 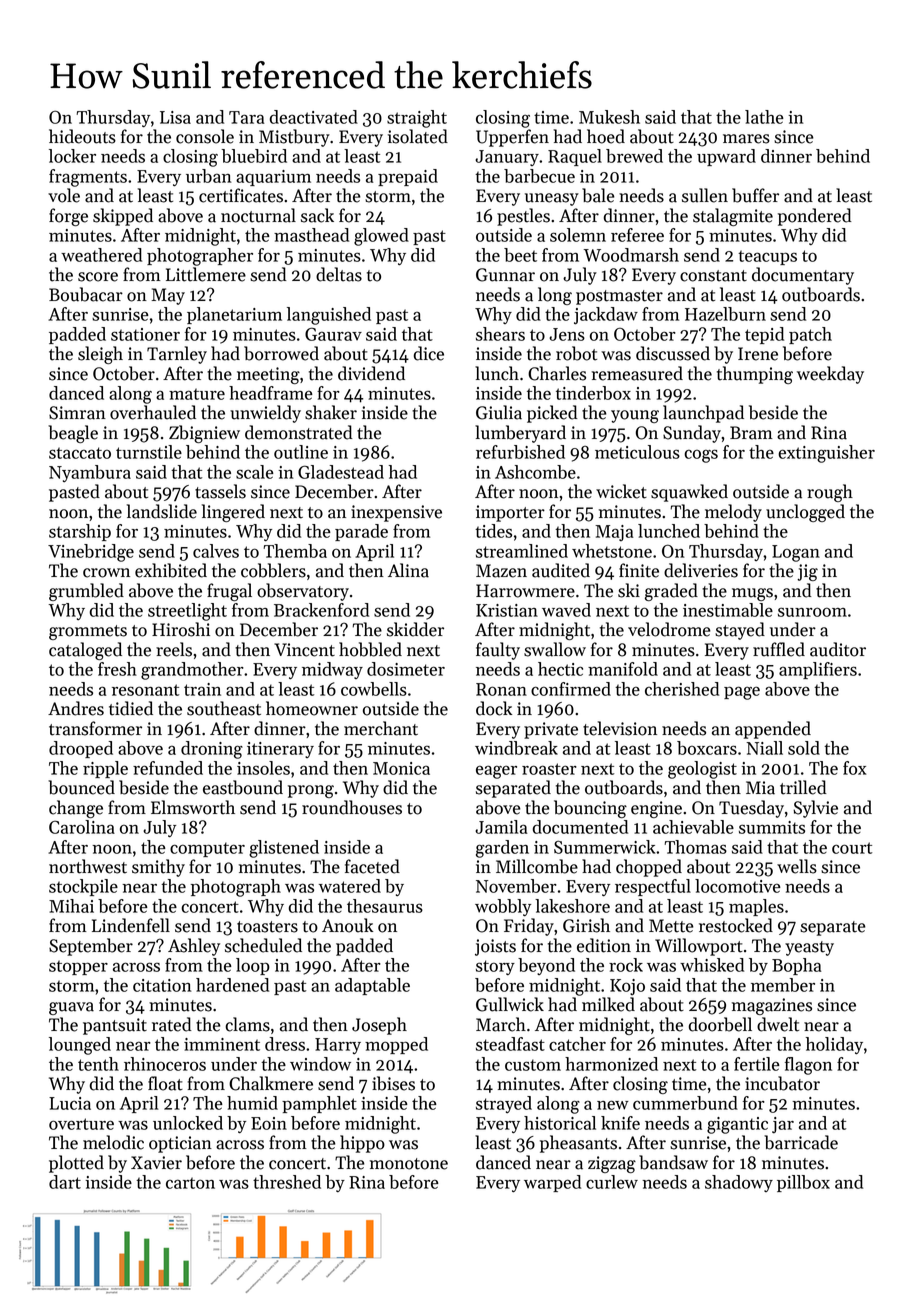 I want to click on picked, so click(x=552, y=414).
